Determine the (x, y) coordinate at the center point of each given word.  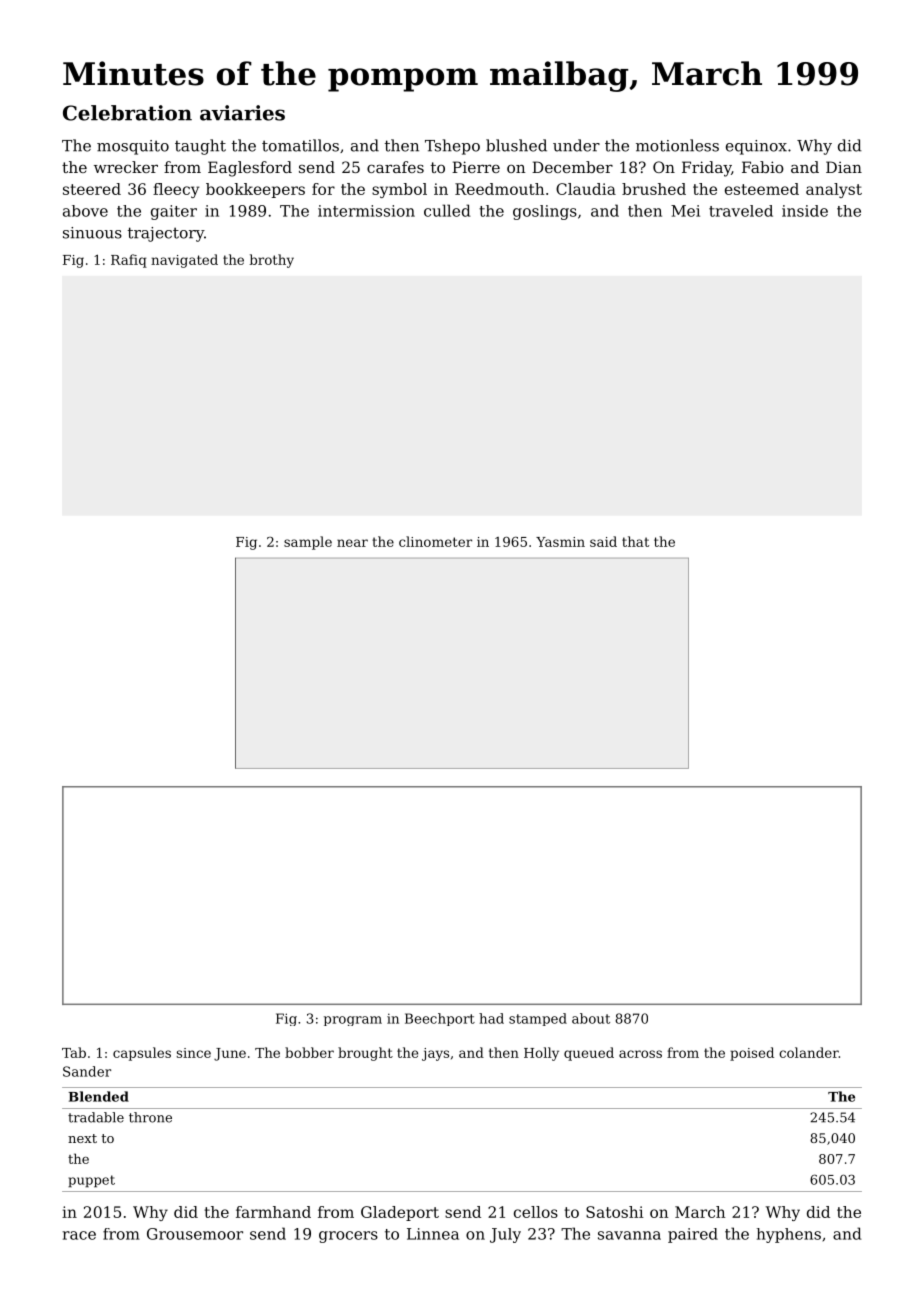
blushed (516, 145)
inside (805, 211)
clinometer (435, 541)
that (635, 541)
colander (809, 1052)
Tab (74, 1052)
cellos (536, 1212)
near (352, 543)
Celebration (127, 113)
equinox (756, 147)
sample (308, 543)
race (79, 1235)
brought (365, 1054)
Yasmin (560, 542)
